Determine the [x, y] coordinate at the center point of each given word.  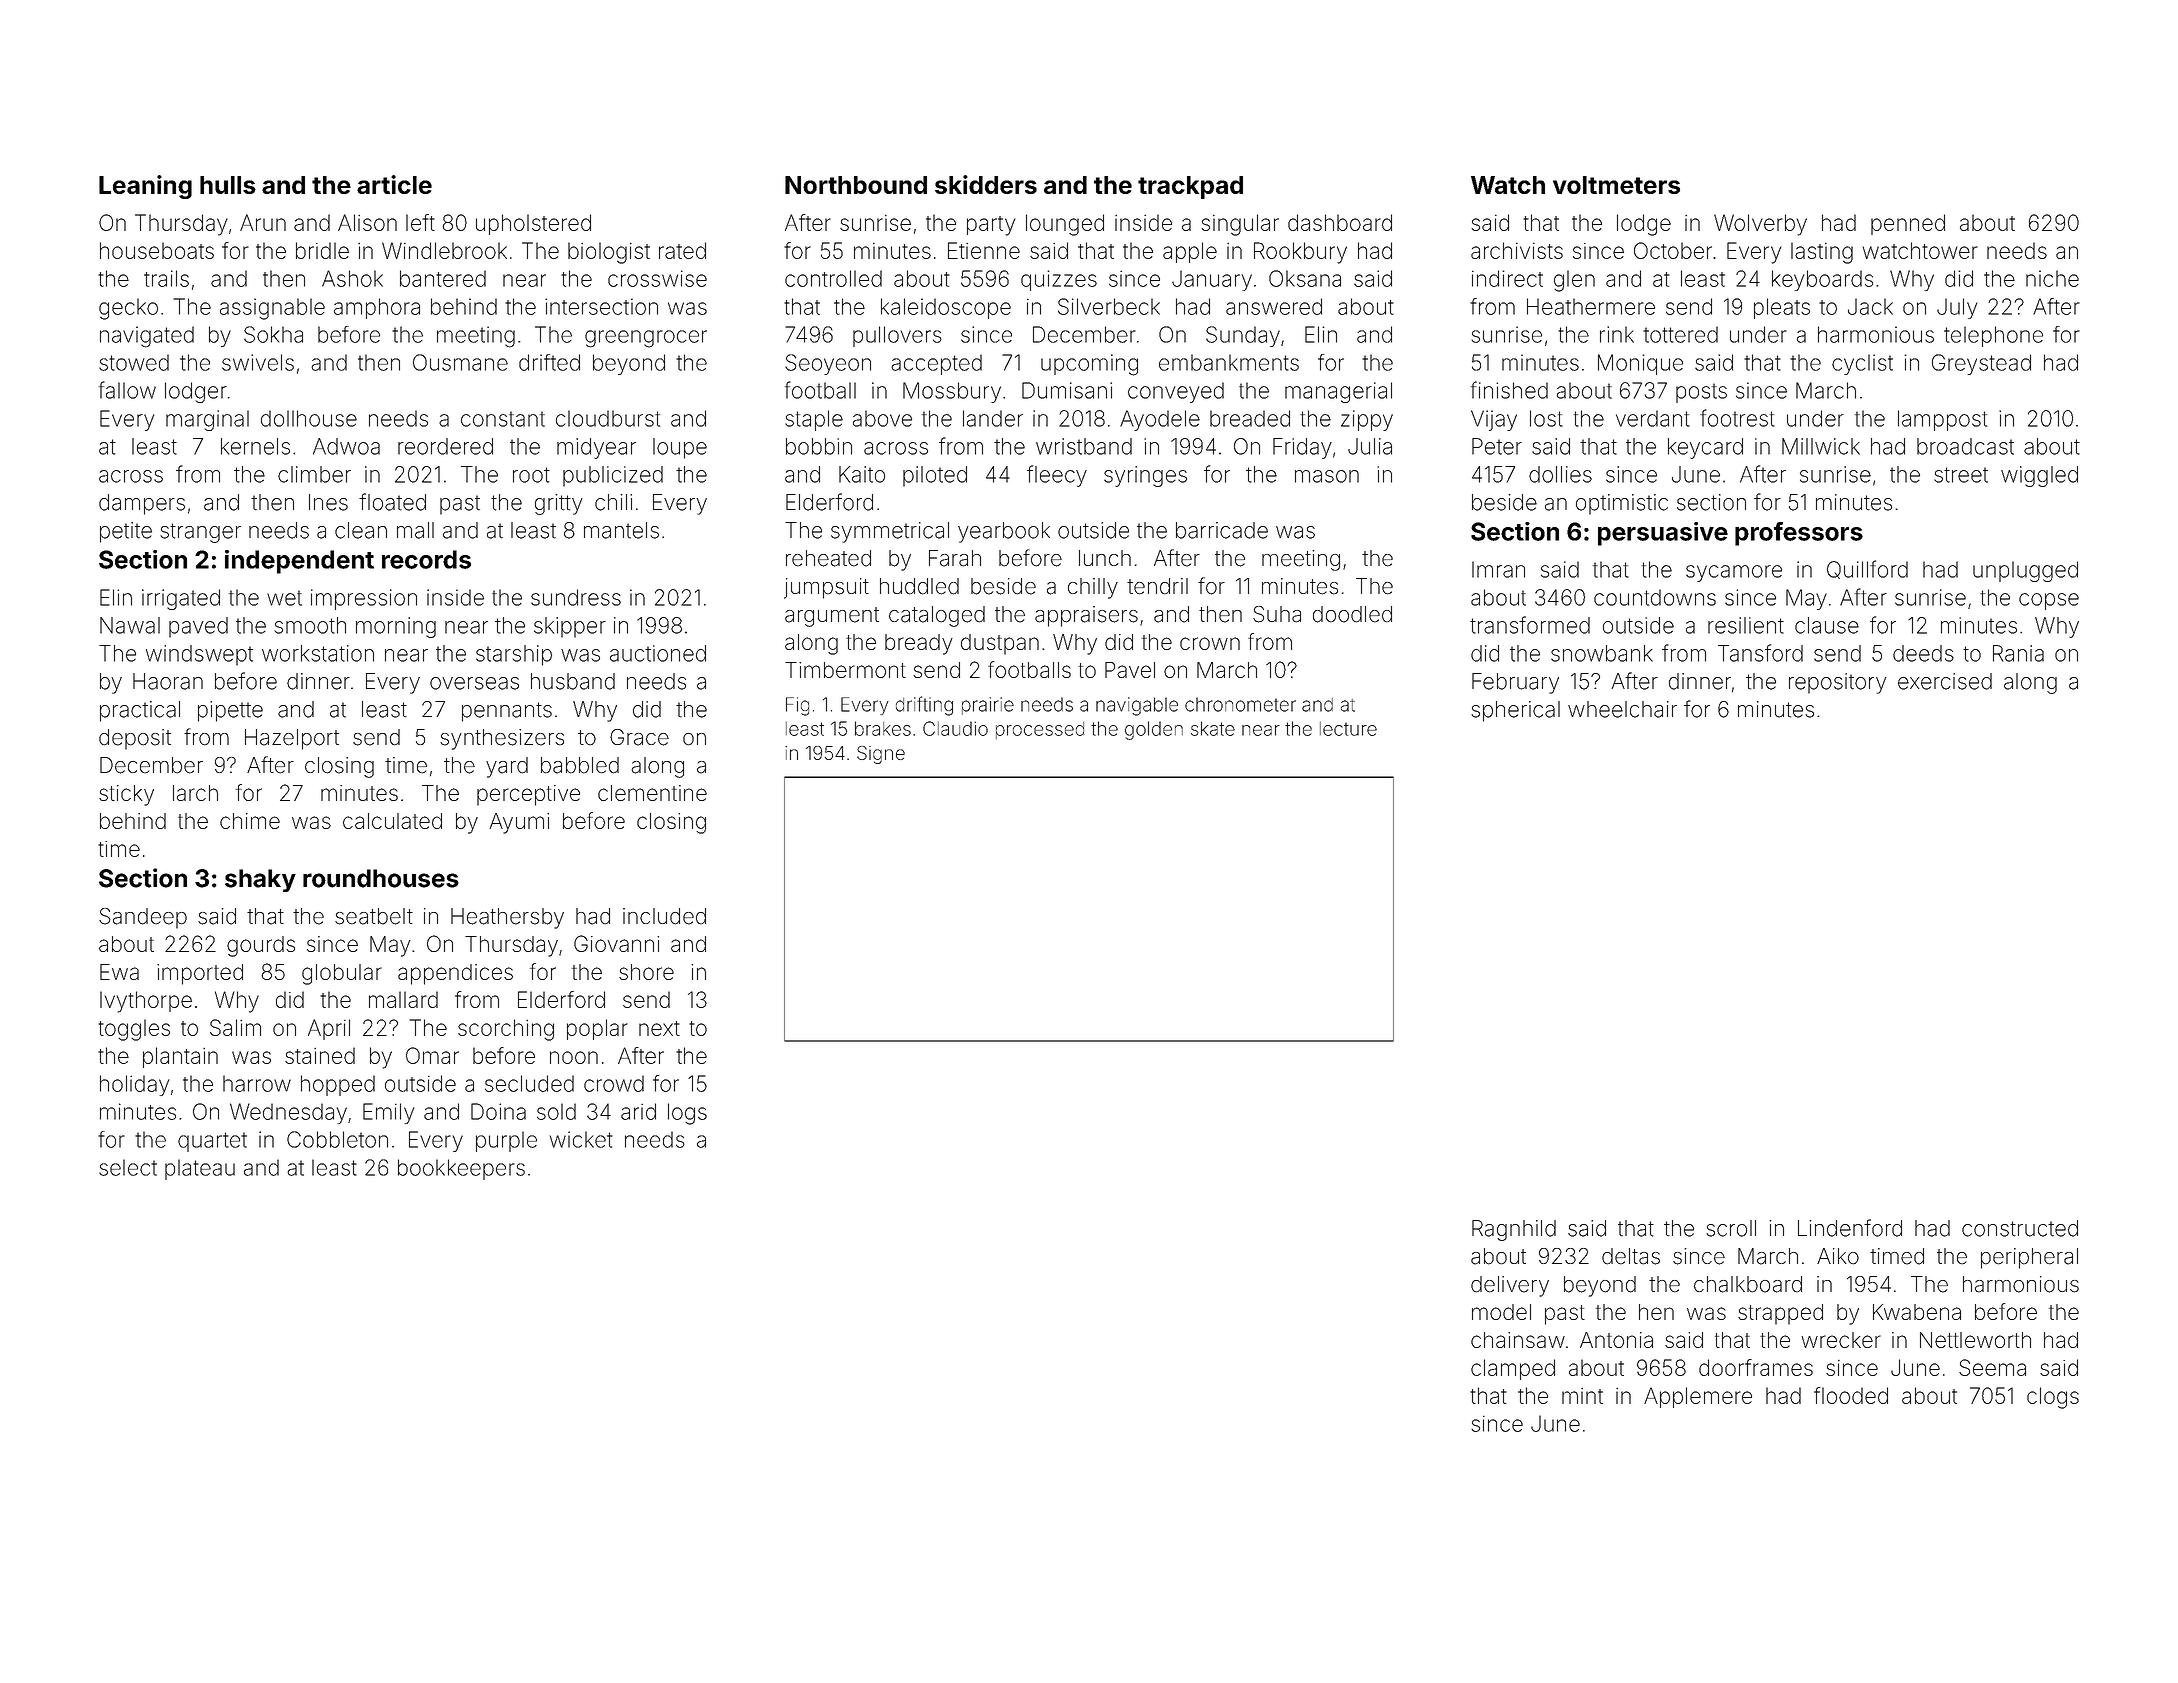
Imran [1498, 569]
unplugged [2025, 571]
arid [638, 1111]
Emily [388, 1113]
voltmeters [1616, 185]
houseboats [157, 250]
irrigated [181, 599]
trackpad [1190, 187]
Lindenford [1850, 1228]
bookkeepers [461, 1169]
